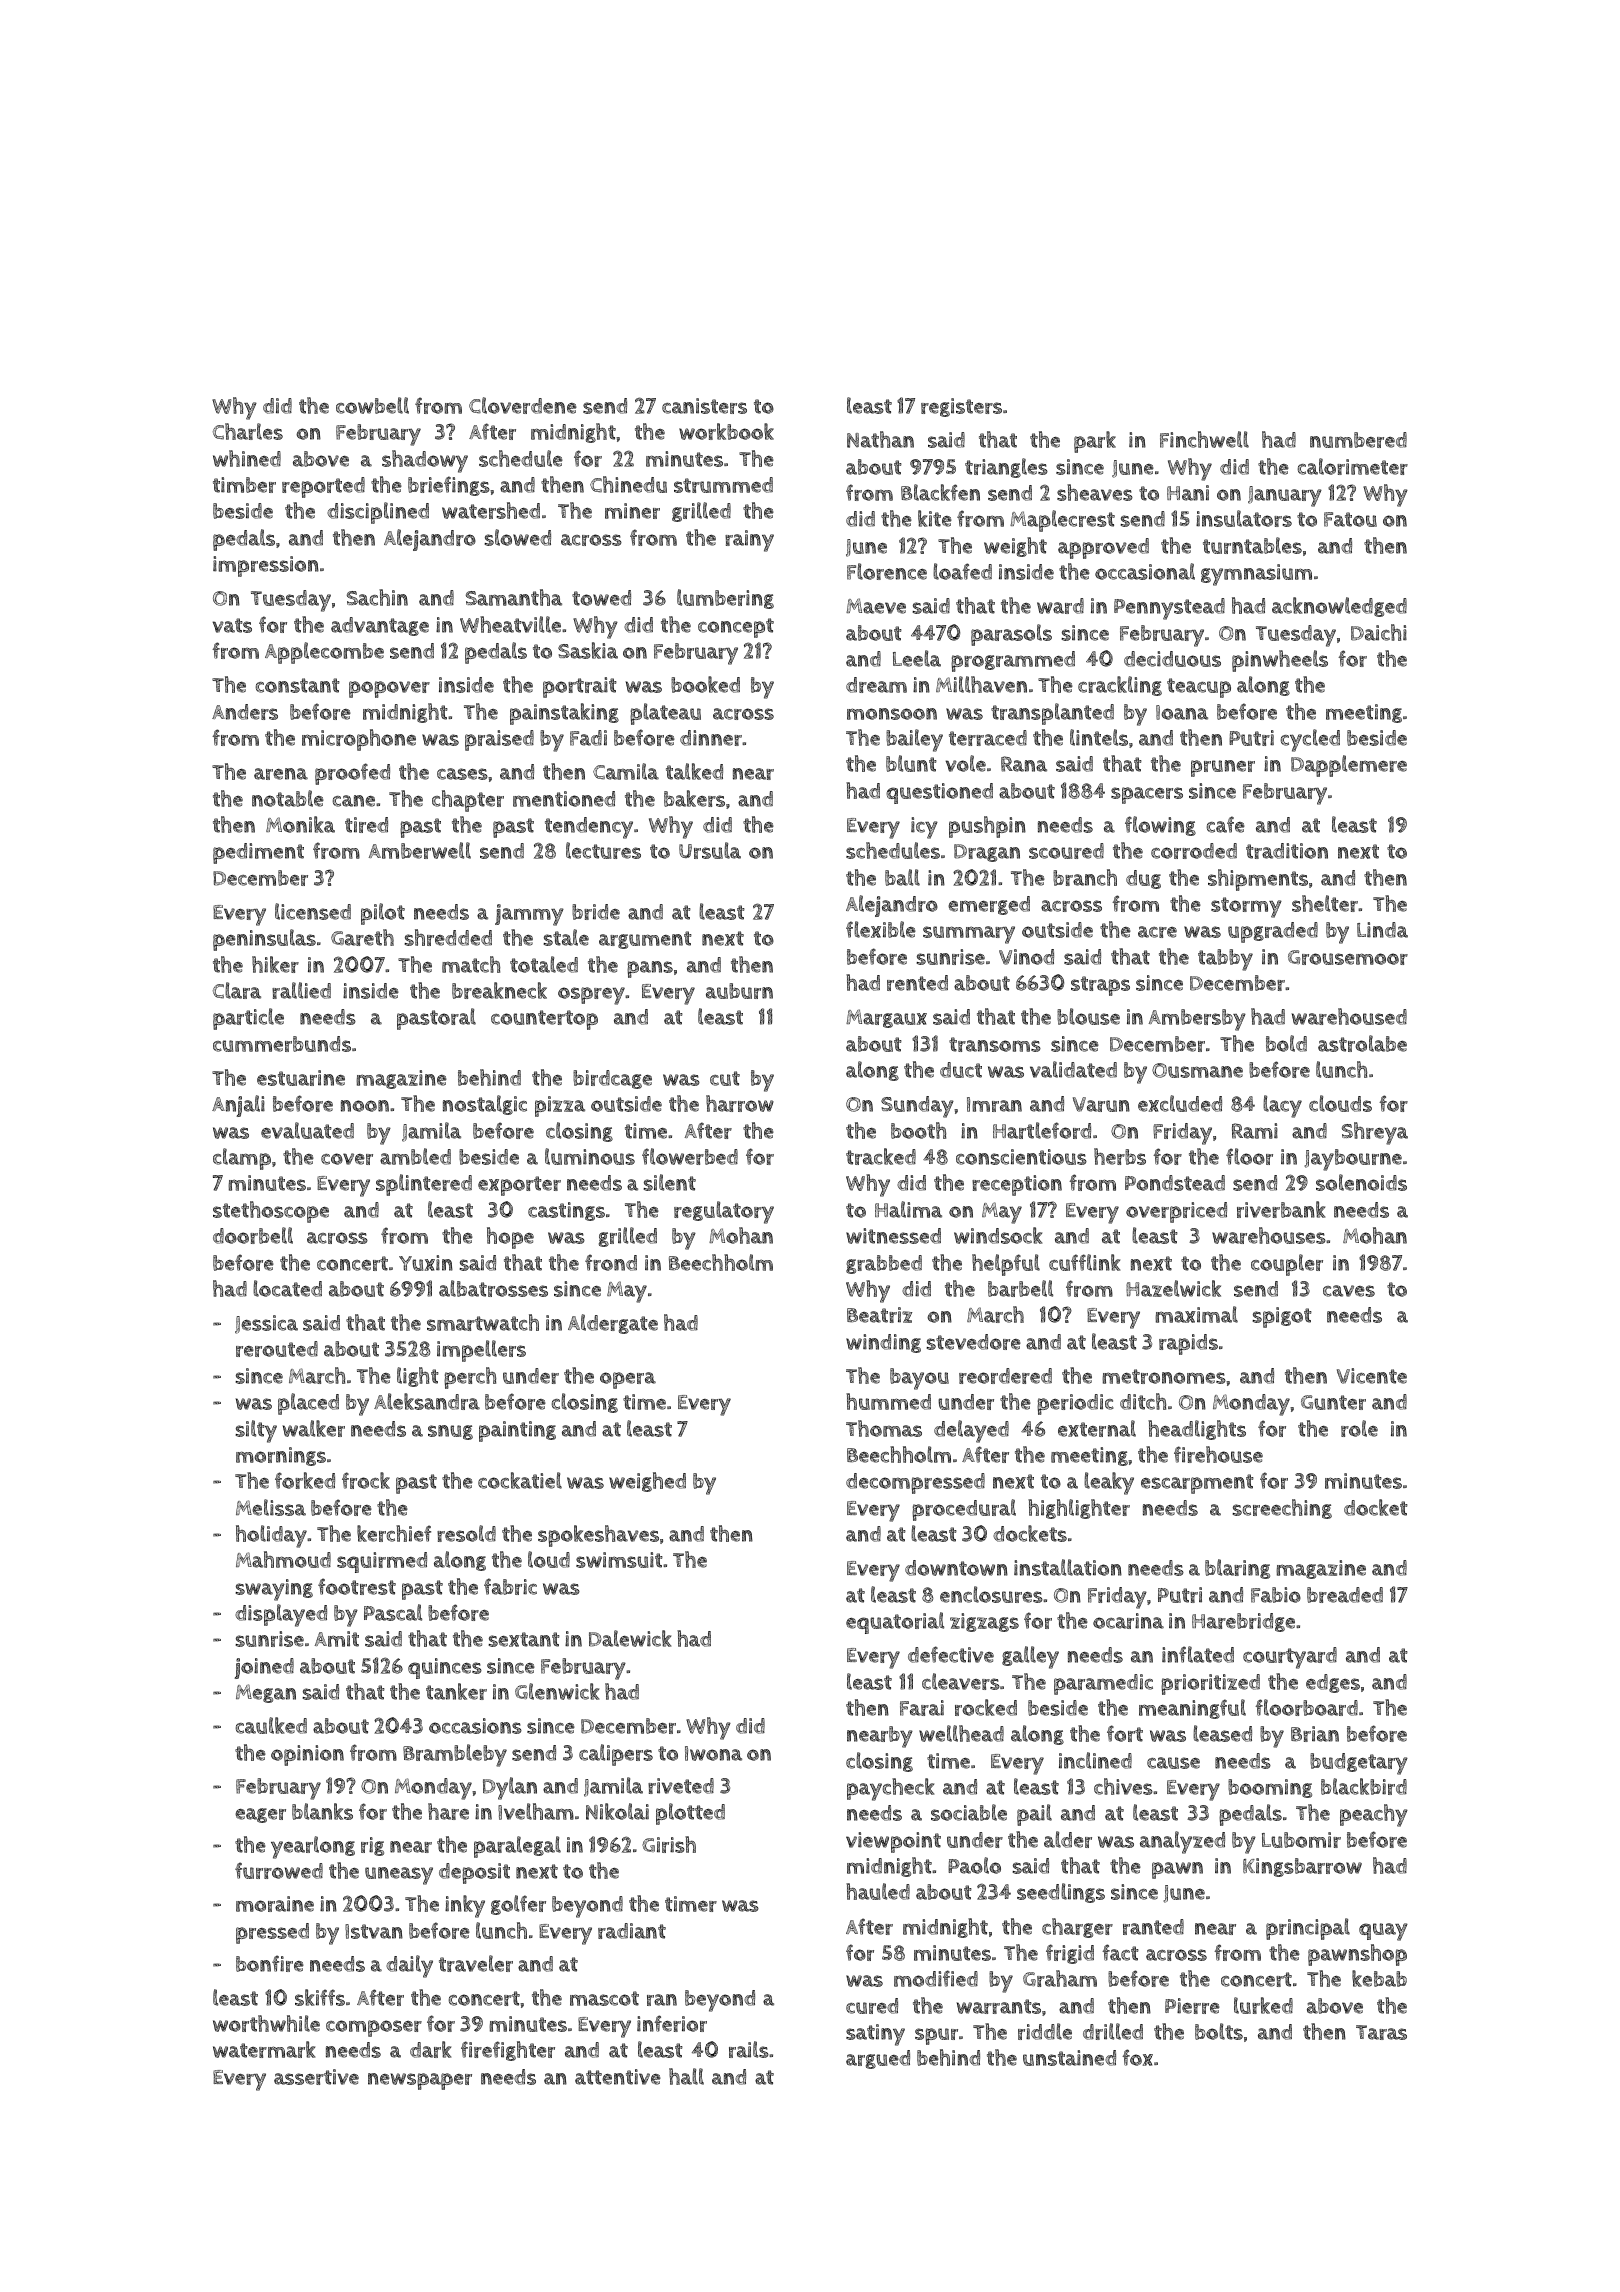 The height and width of the image is (2292, 1620). I want to click on registers, so click(961, 407).
